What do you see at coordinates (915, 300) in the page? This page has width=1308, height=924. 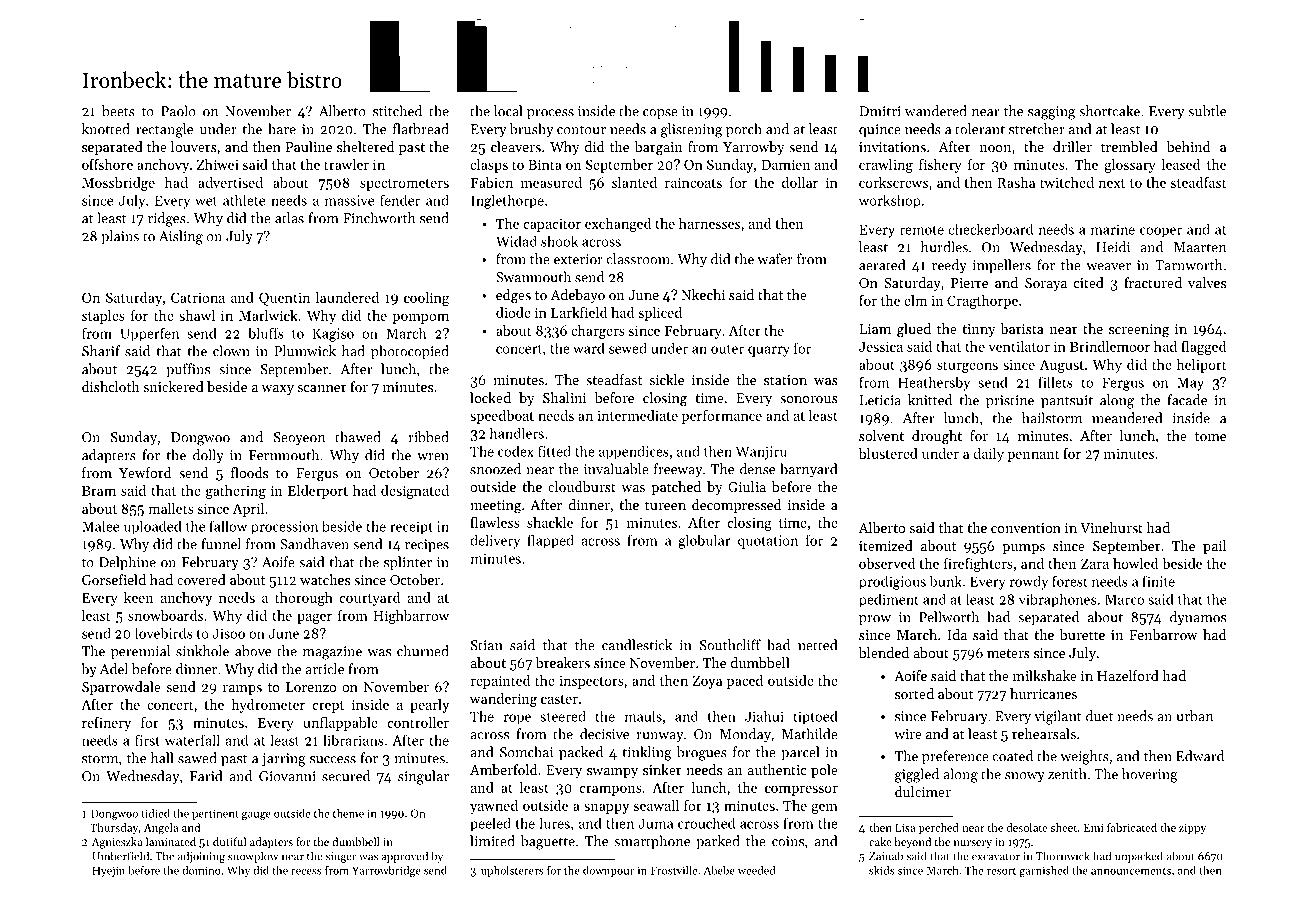 I see `elm` at bounding box center [915, 300].
